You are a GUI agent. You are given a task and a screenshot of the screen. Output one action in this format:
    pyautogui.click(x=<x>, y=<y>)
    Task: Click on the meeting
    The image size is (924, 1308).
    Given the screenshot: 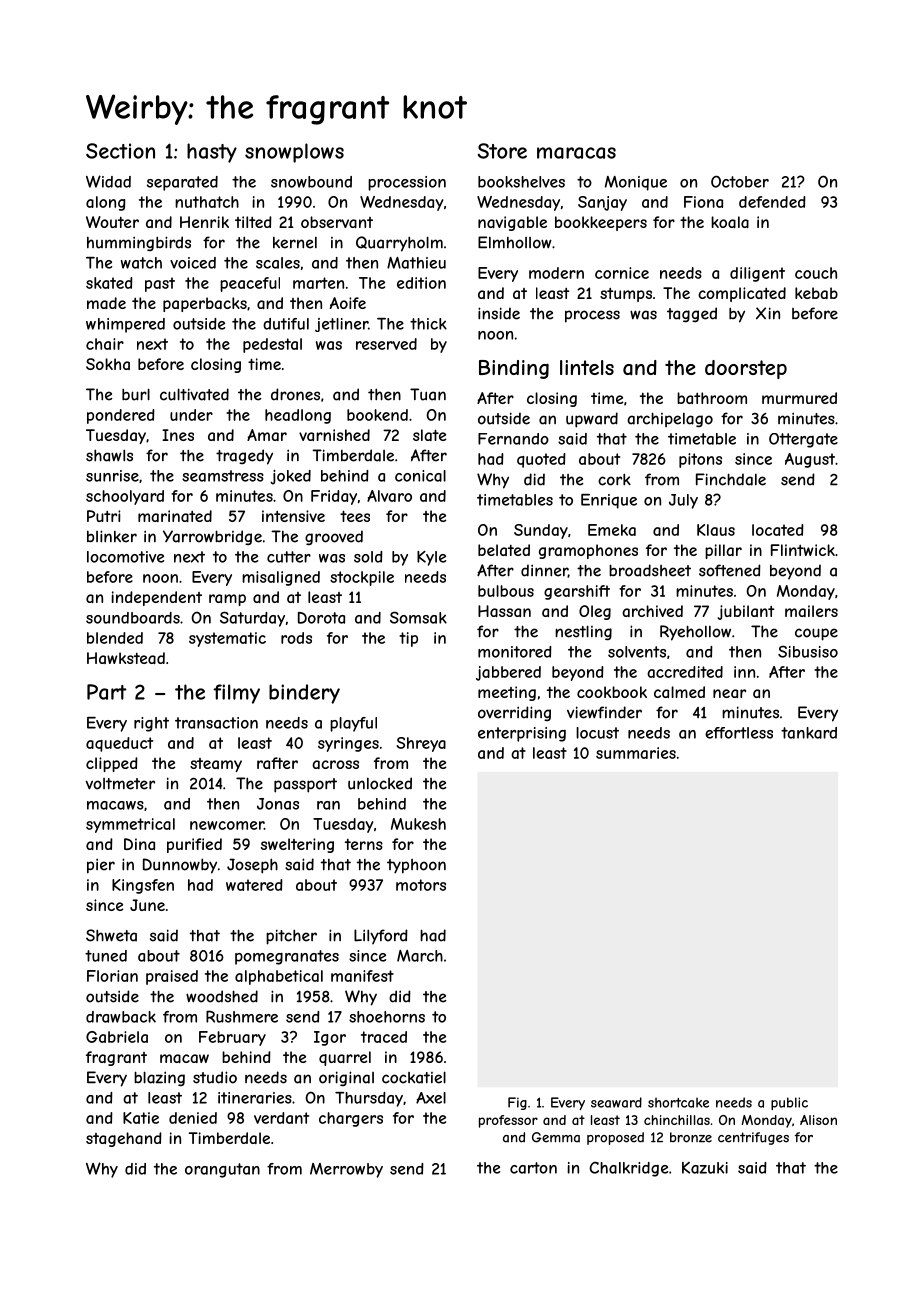 What is the action you would take?
    pyautogui.click(x=507, y=693)
